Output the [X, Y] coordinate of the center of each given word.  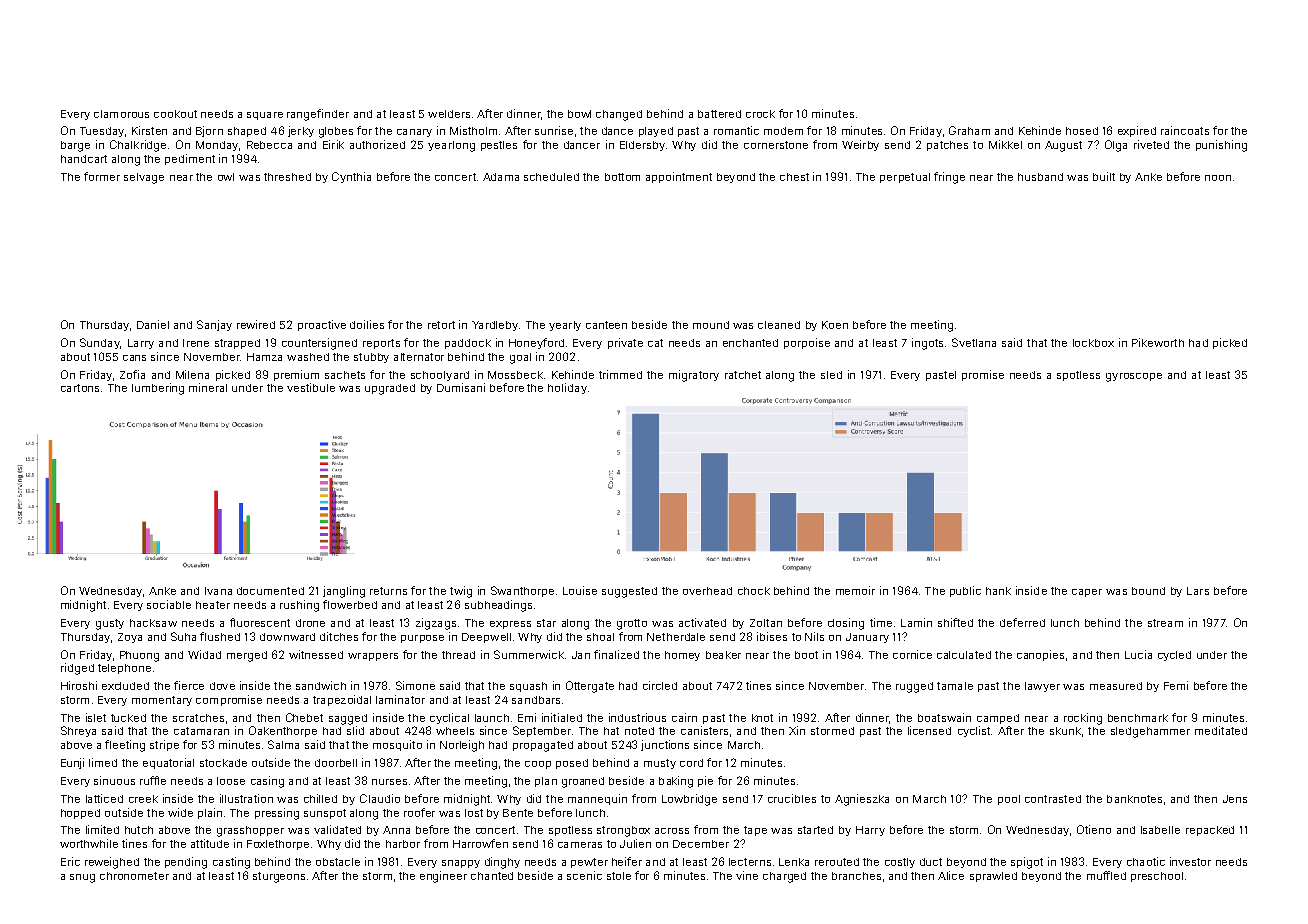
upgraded [390, 389]
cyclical [449, 718]
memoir [855, 590]
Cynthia [351, 177]
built [1104, 176]
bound [1148, 591]
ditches [339, 636]
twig [461, 592]
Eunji [72, 763]
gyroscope [1134, 377]
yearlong [451, 146]
